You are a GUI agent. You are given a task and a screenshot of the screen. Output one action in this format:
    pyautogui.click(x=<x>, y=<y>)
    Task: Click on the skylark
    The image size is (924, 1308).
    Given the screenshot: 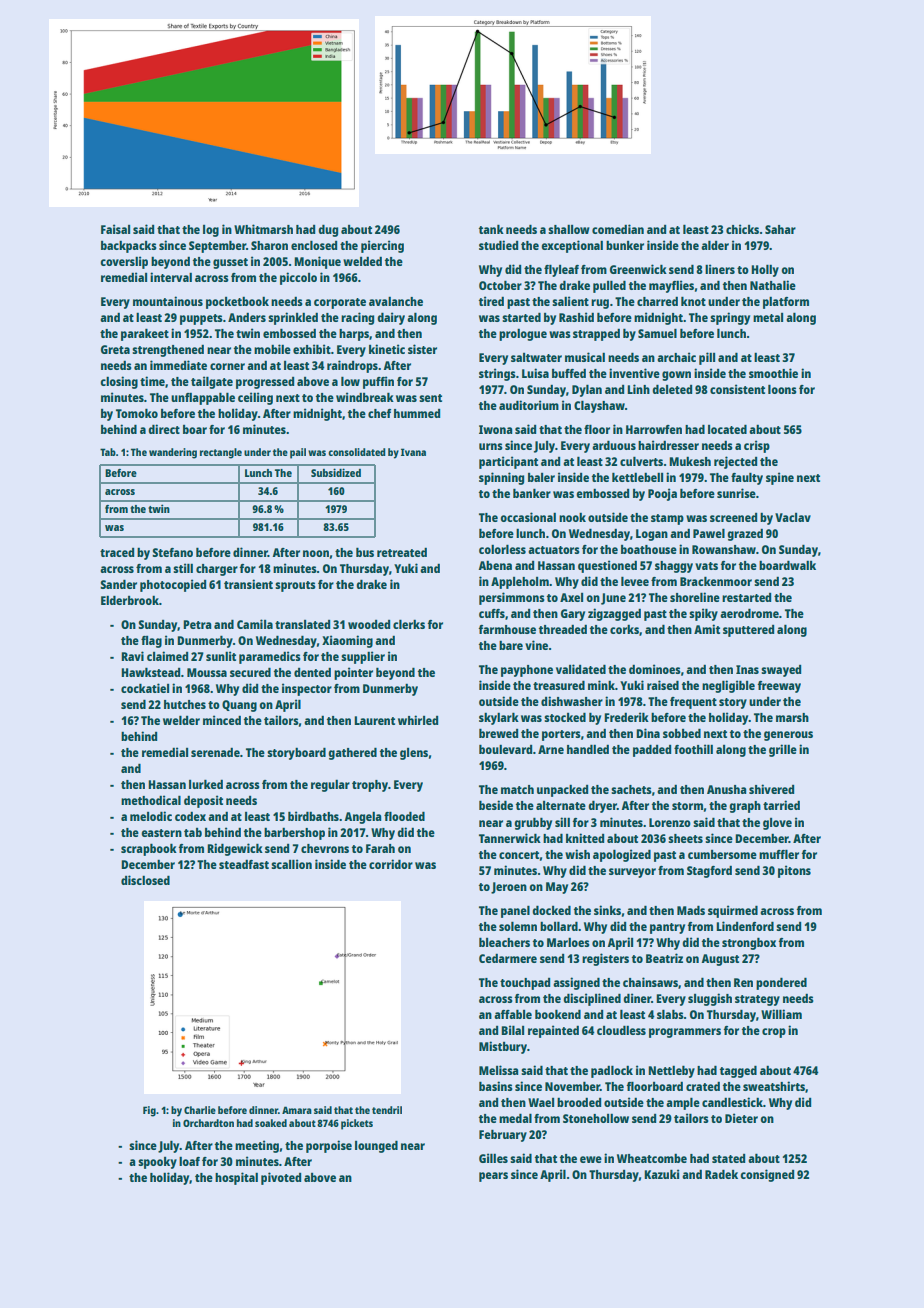 What is the action you would take?
    pyautogui.click(x=499, y=718)
